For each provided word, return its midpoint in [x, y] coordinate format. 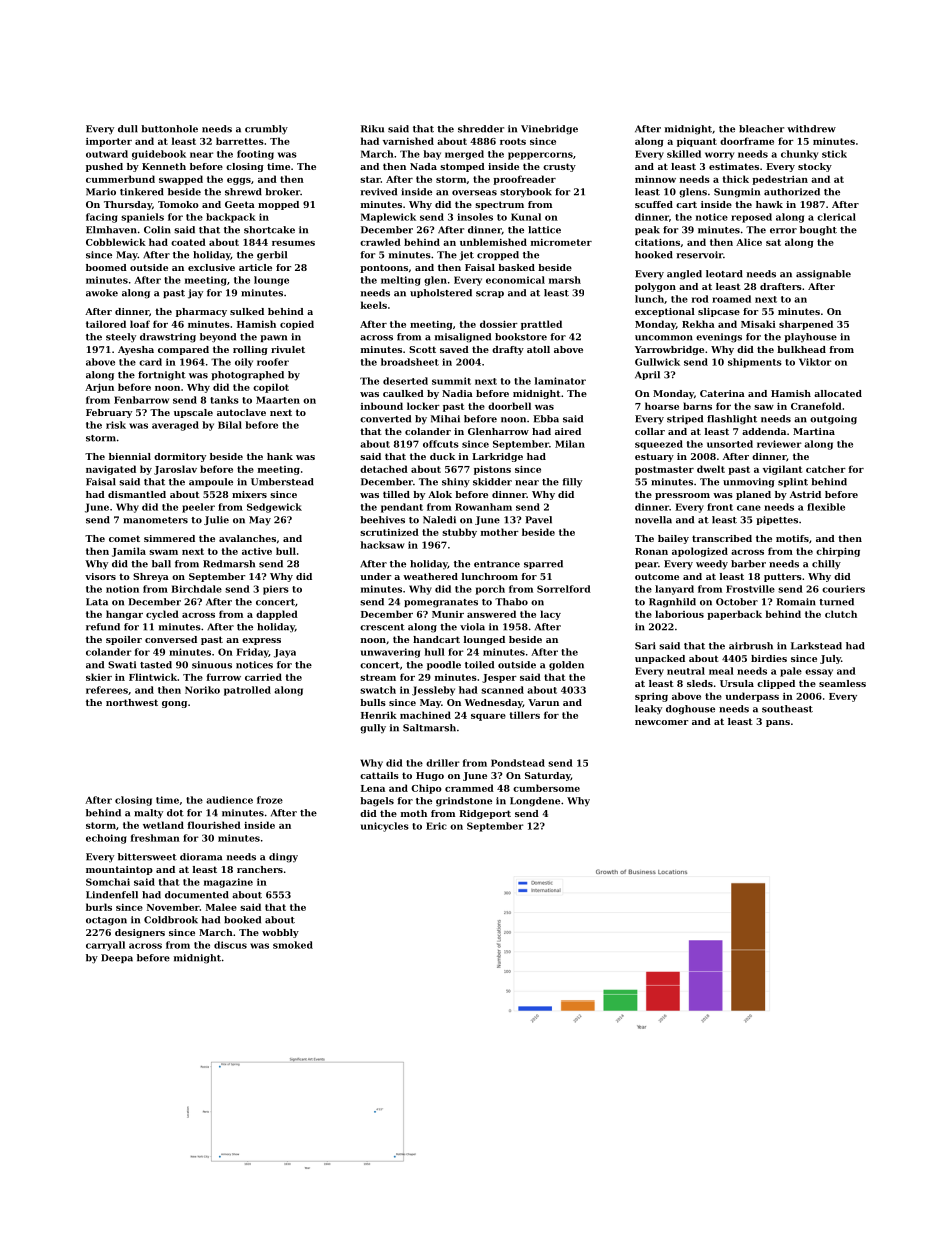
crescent [382, 627]
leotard [724, 274]
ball [161, 564]
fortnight [162, 376]
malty [148, 814]
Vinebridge [549, 130]
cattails [379, 775]
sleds [700, 683]
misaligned [463, 338]
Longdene [535, 802]
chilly [826, 565]
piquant [697, 142]
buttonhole [169, 129]
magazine [228, 883]
